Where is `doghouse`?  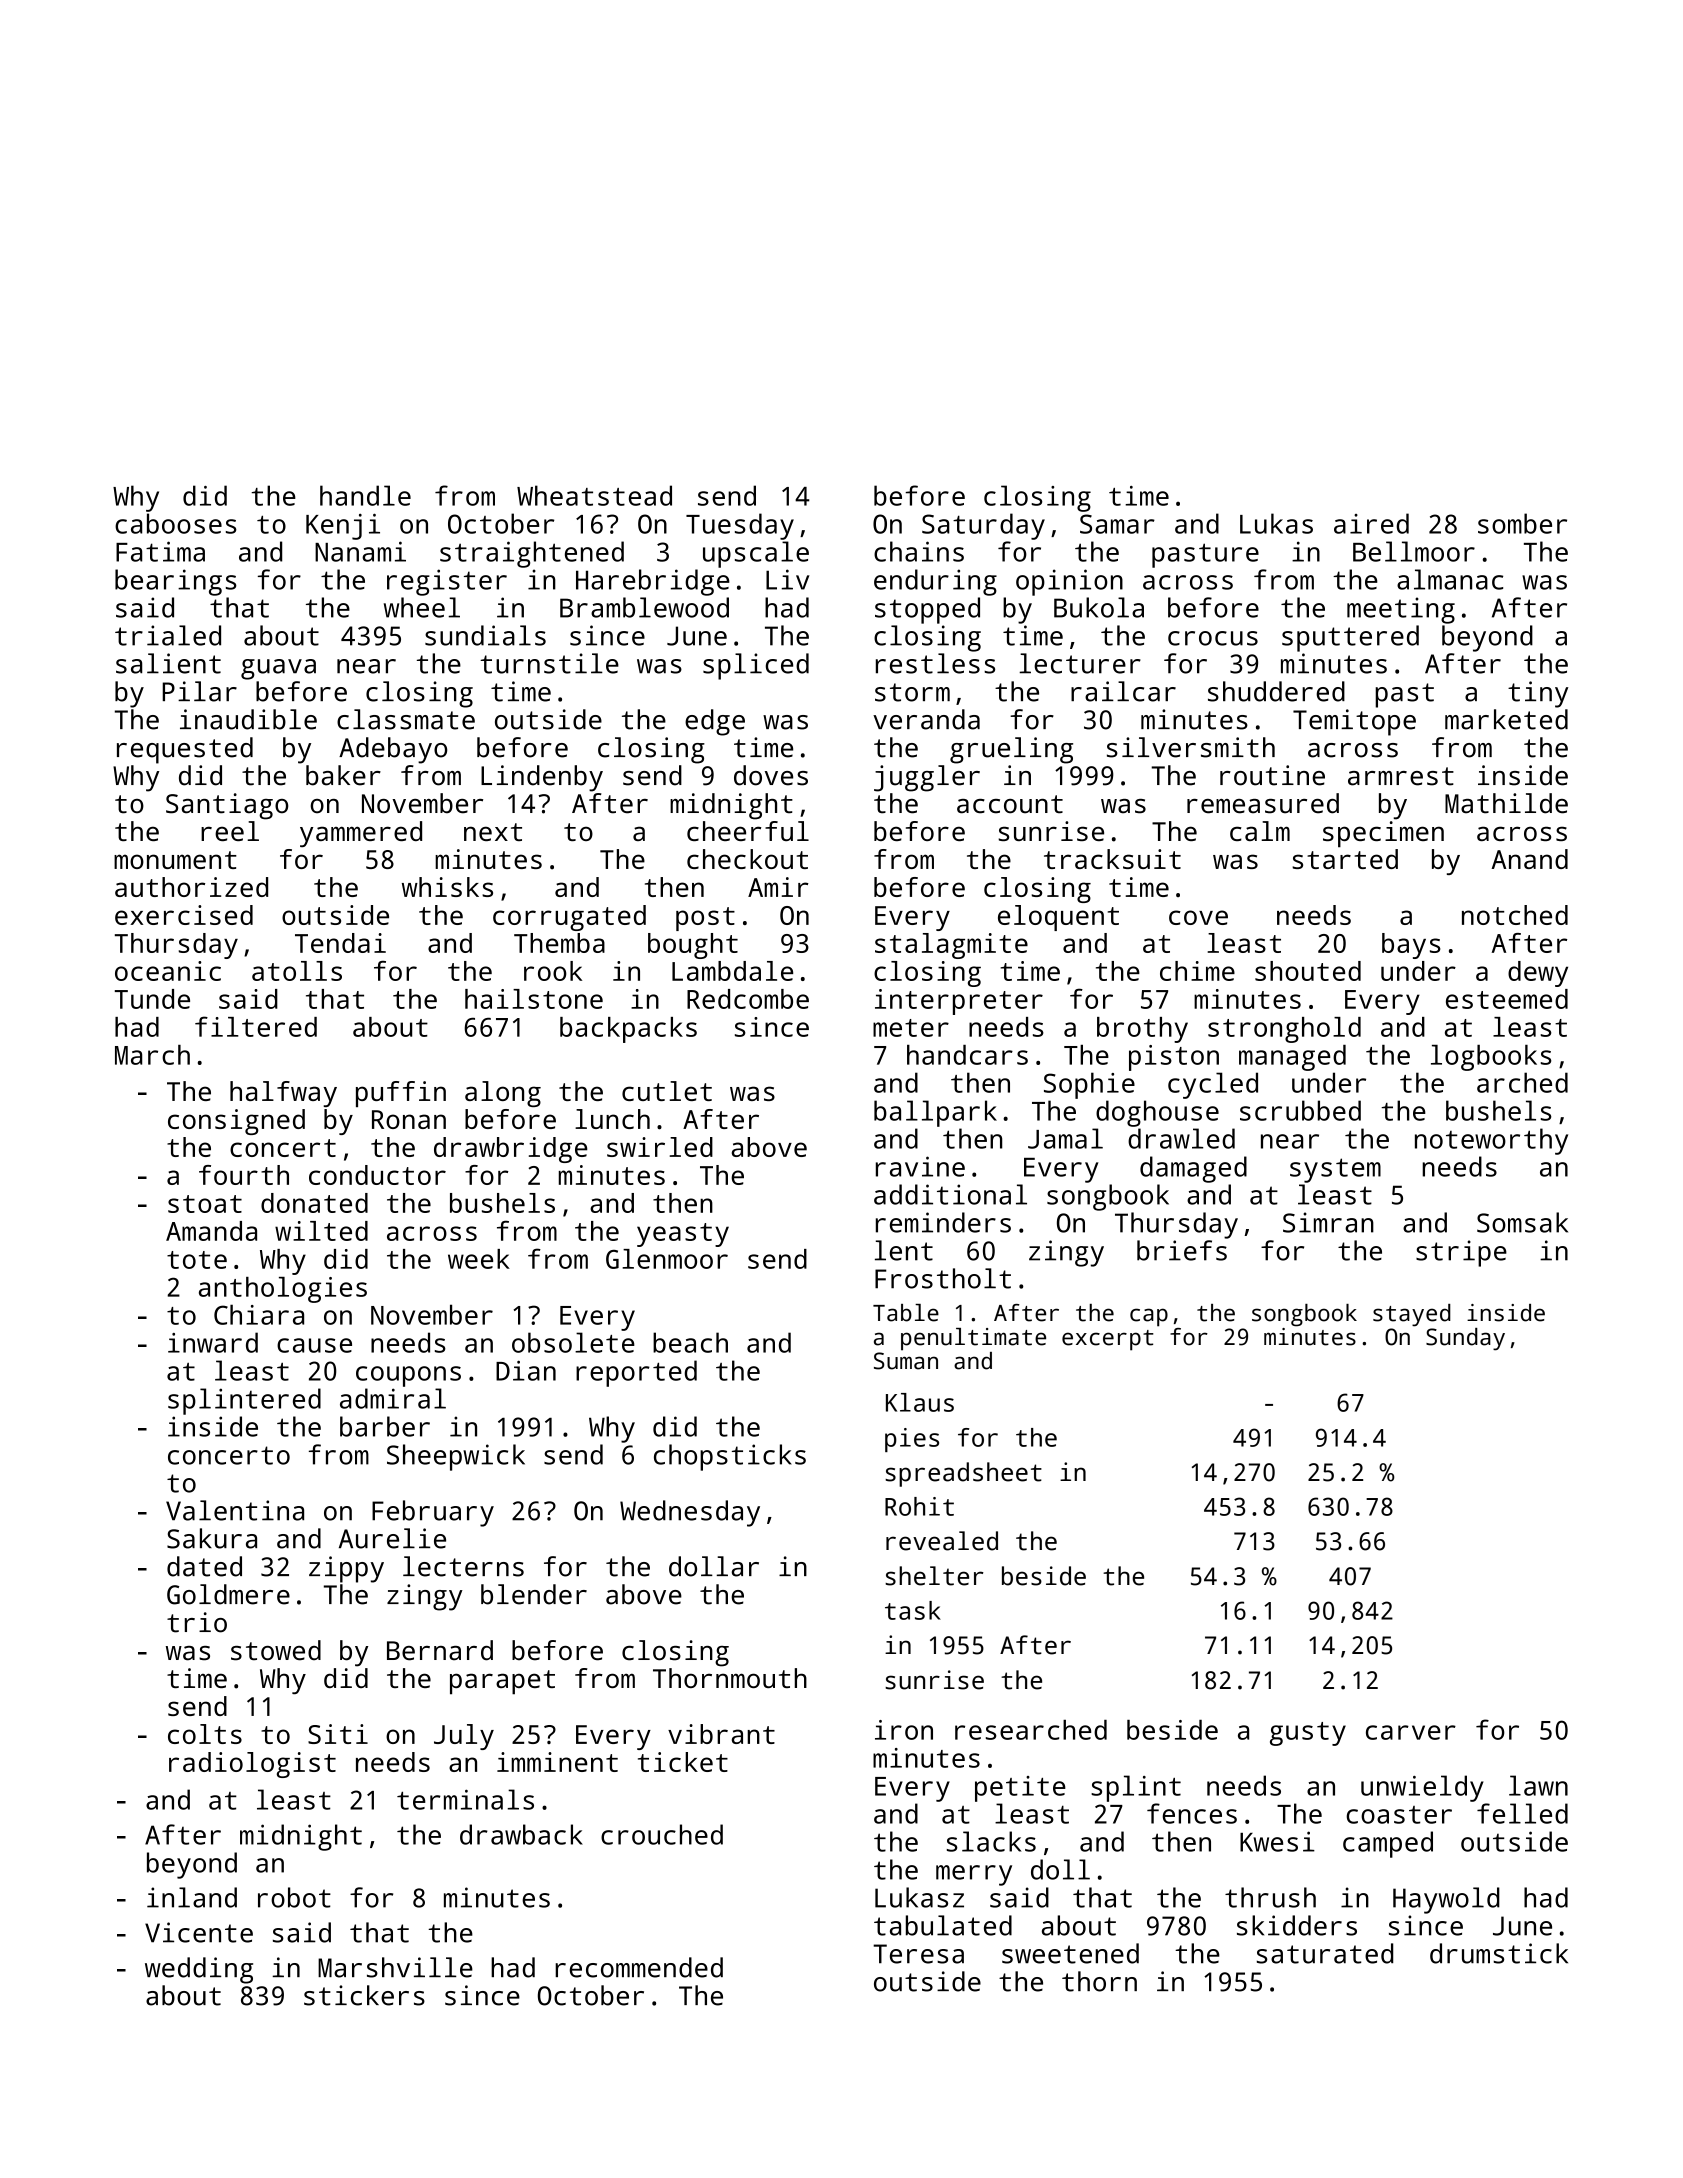 doghouse is located at coordinates (1157, 1113).
